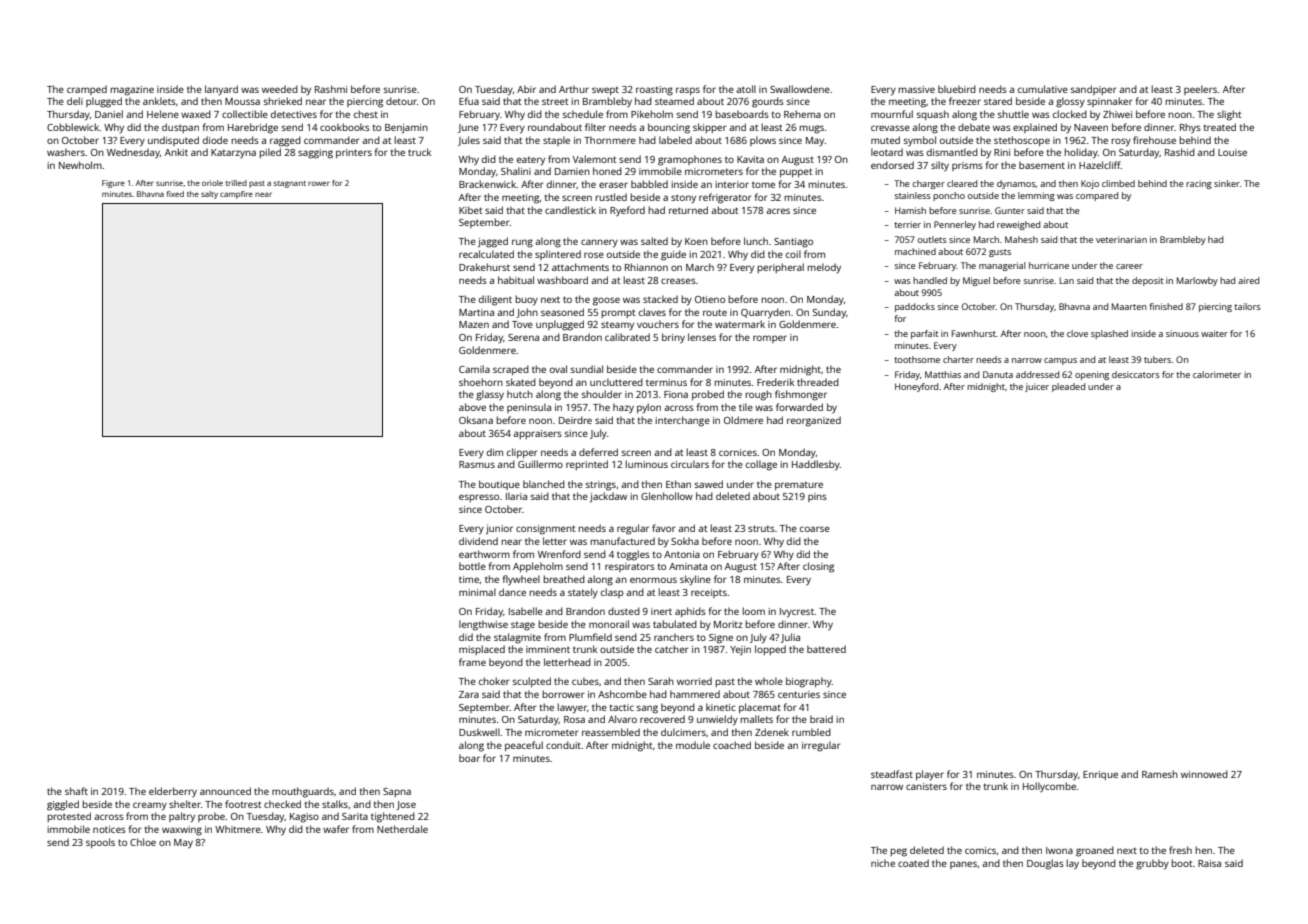 The height and width of the page is (924, 1308). I want to click on pins, so click(817, 497).
